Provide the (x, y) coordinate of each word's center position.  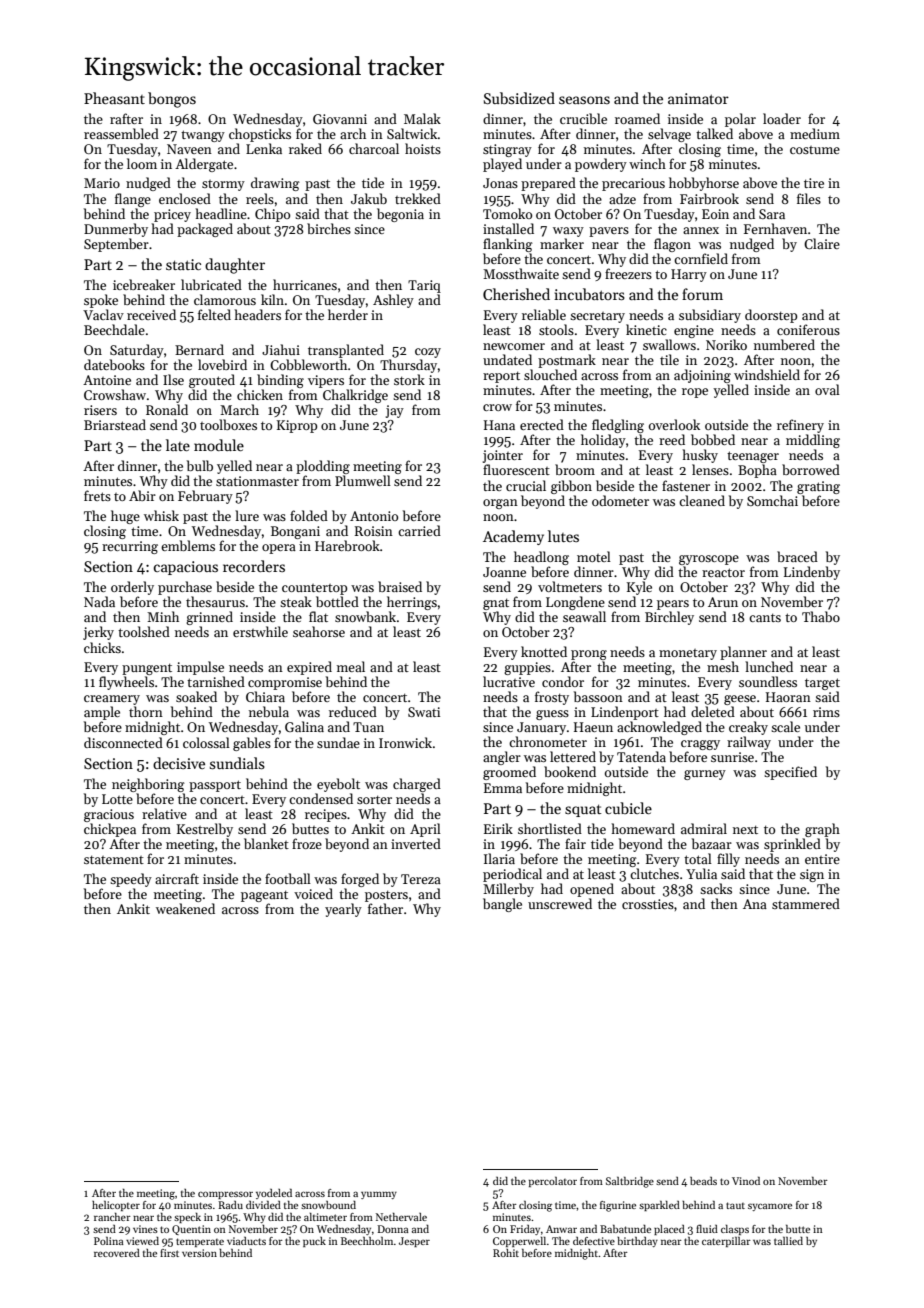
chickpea (110, 830)
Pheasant (114, 98)
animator (698, 98)
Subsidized (519, 98)
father (385, 908)
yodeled (274, 1194)
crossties (648, 904)
